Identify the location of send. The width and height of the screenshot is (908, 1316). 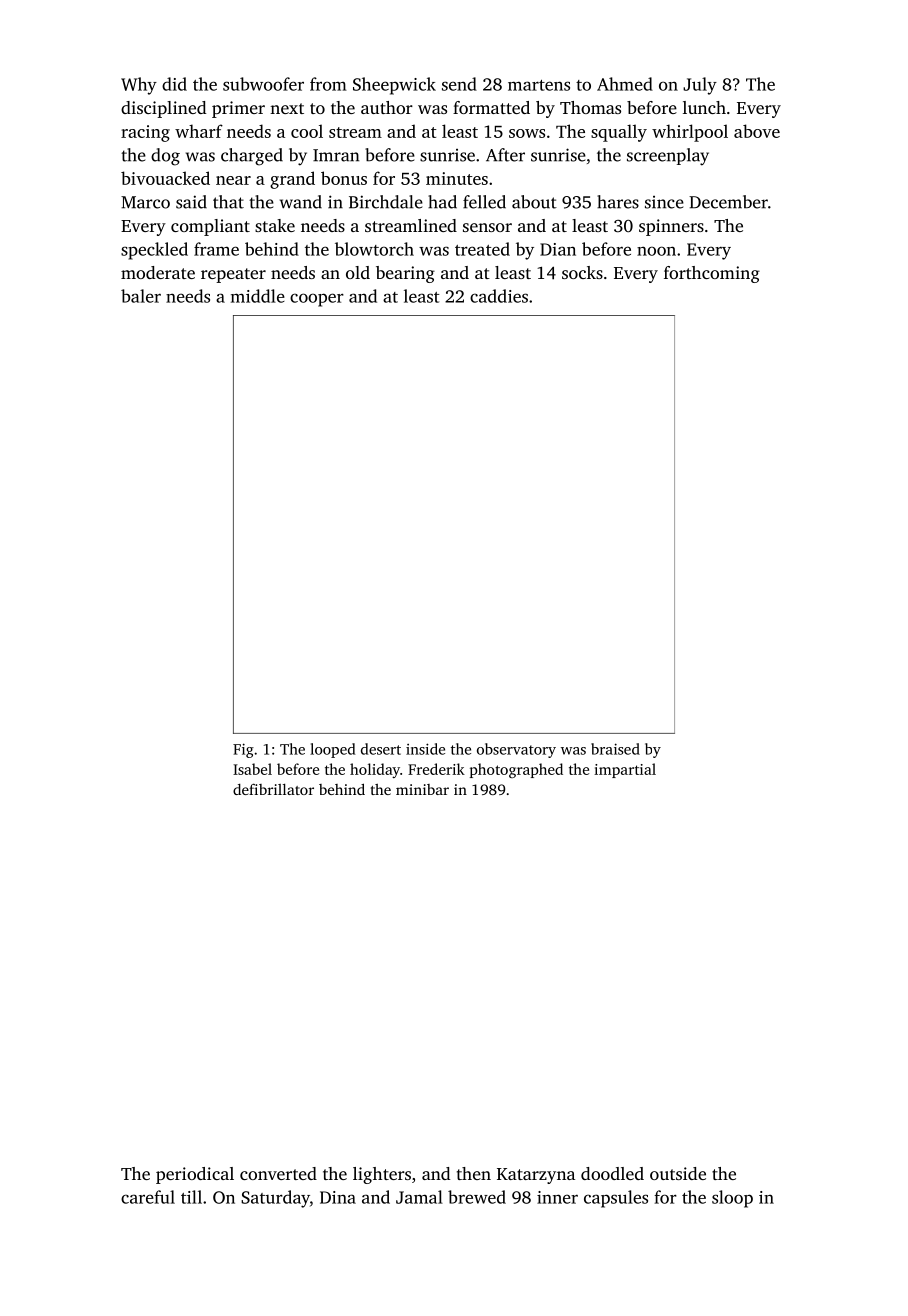
(459, 84).
